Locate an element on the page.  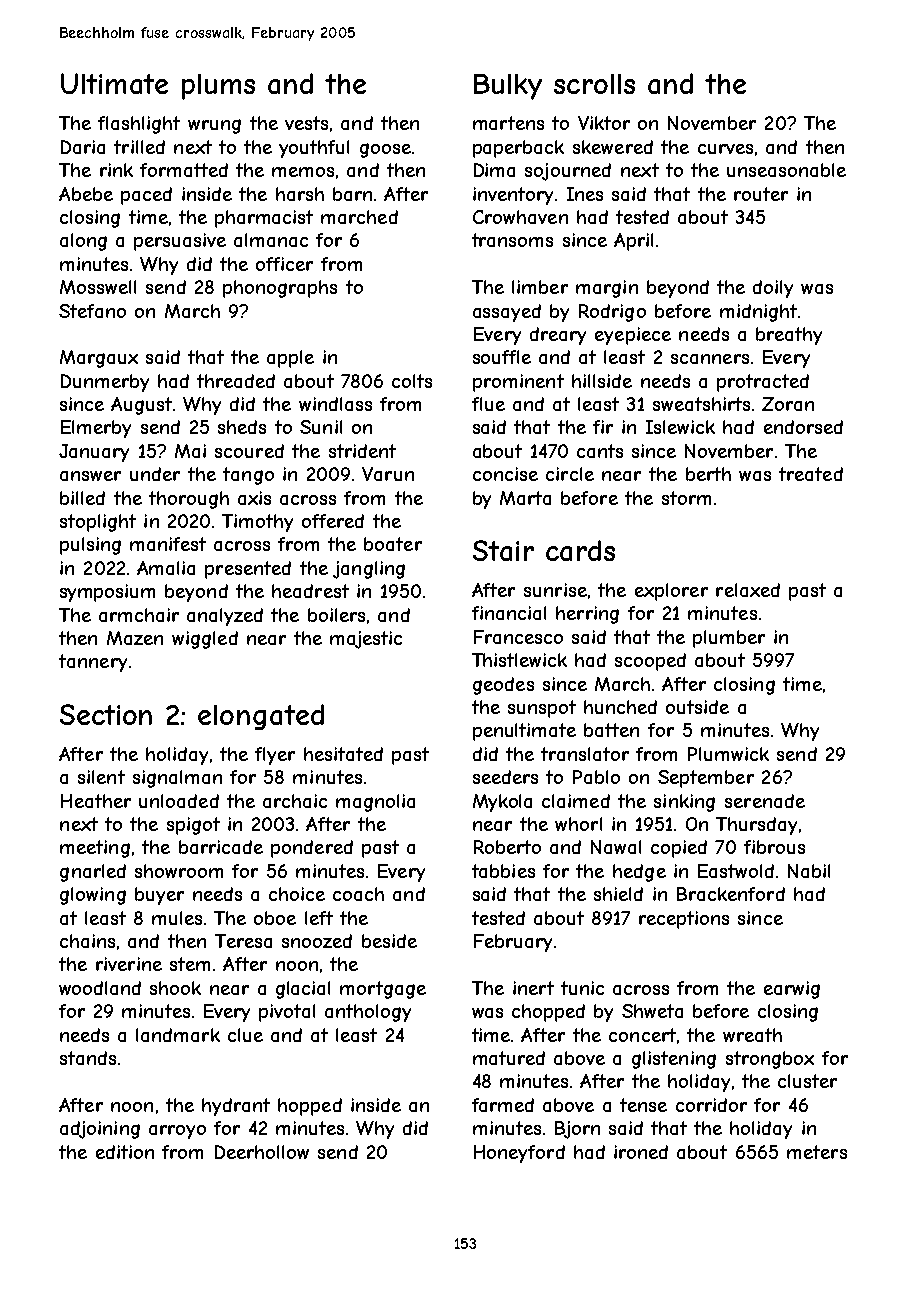
matured is located at coordinates (509, 1058).
